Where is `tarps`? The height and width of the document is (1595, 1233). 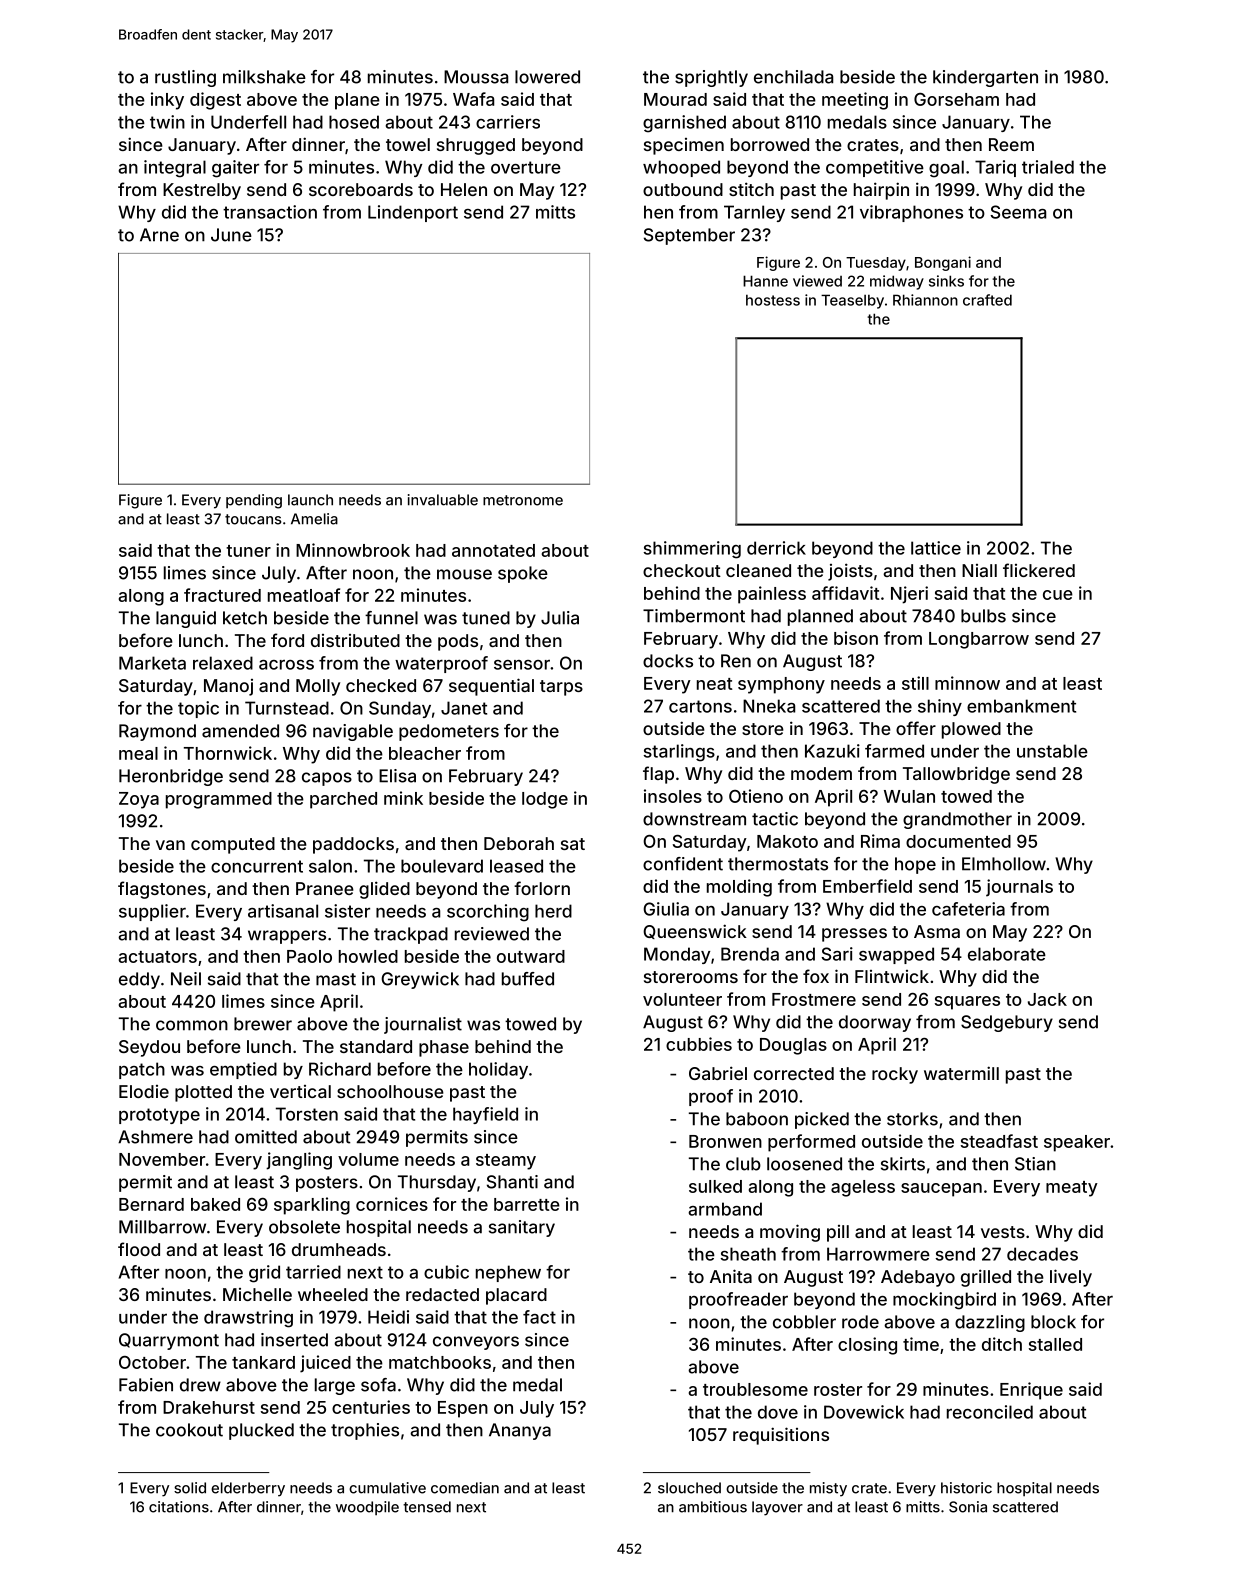 tarps is located at coordinates (561, 688).
